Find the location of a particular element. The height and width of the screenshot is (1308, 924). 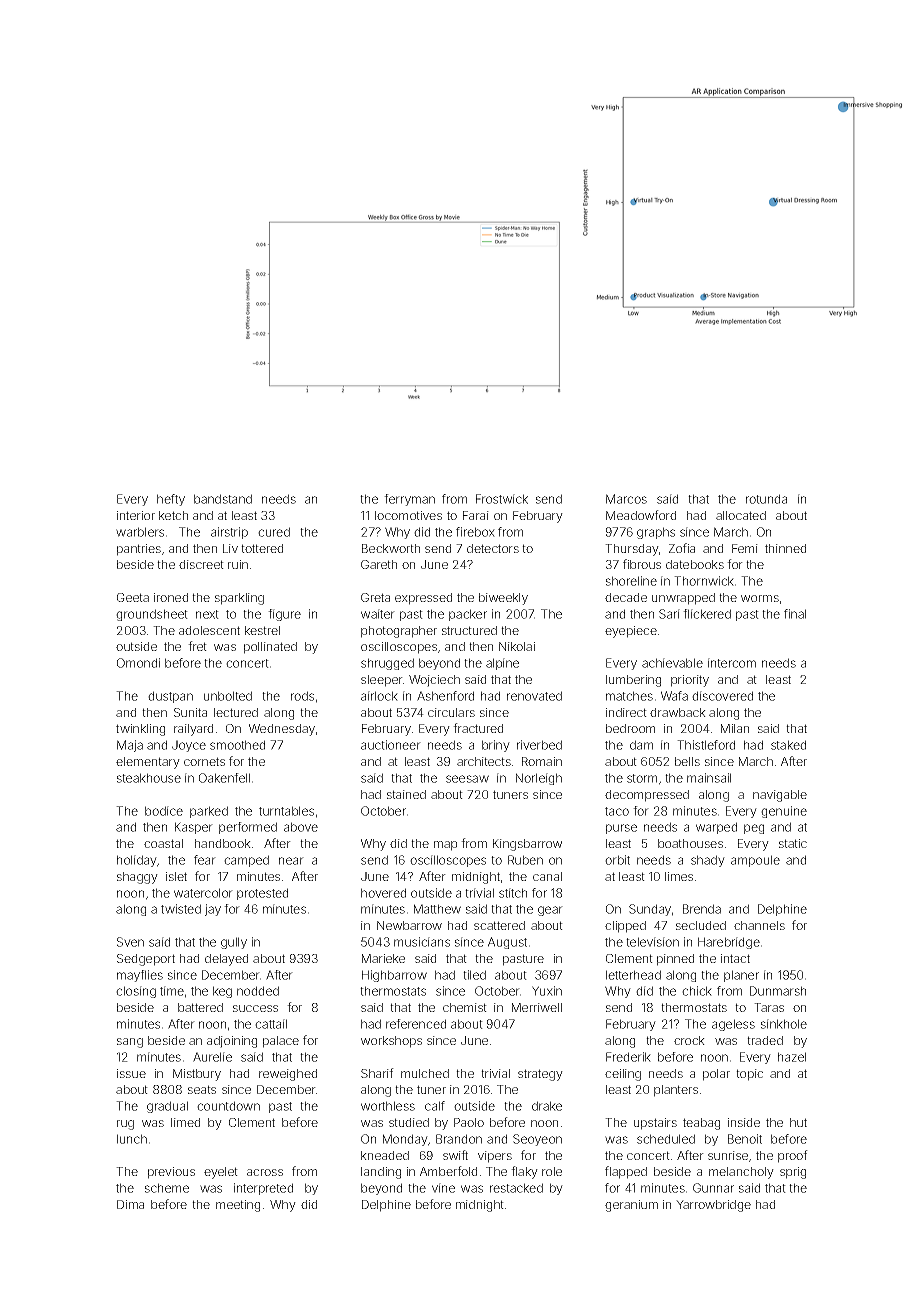

rods is located at coordinates (302, 696).
